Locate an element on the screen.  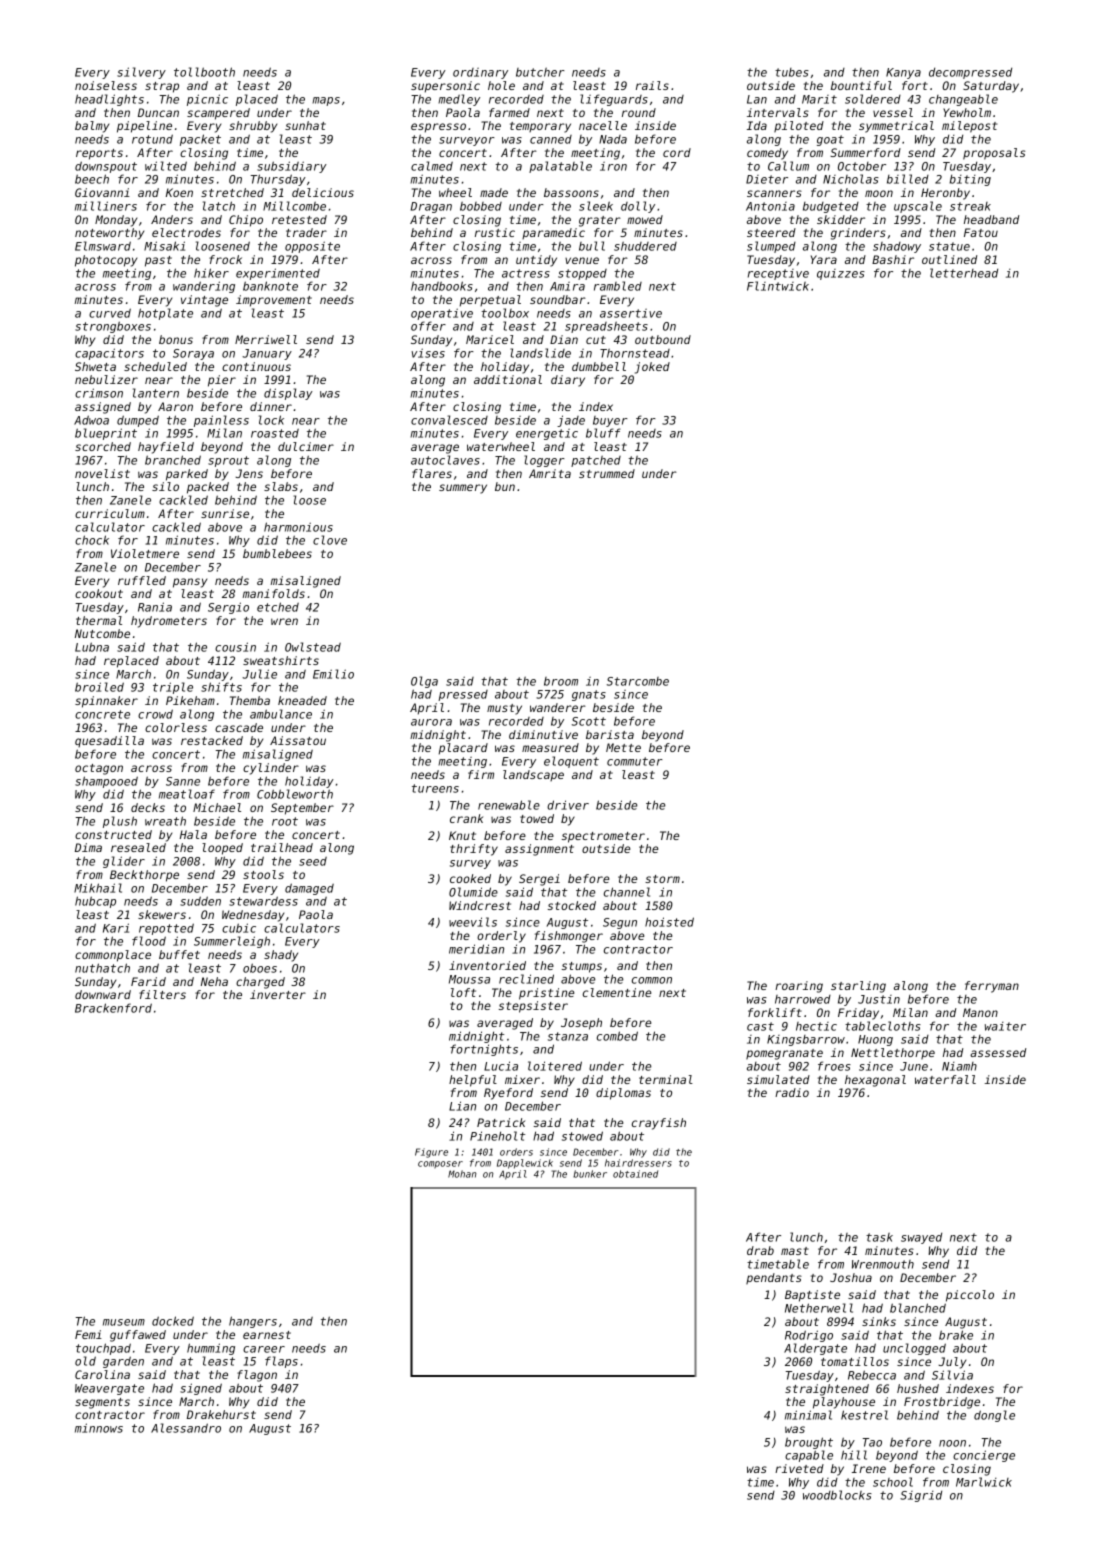
rails is located at coordinates (652, 85).
